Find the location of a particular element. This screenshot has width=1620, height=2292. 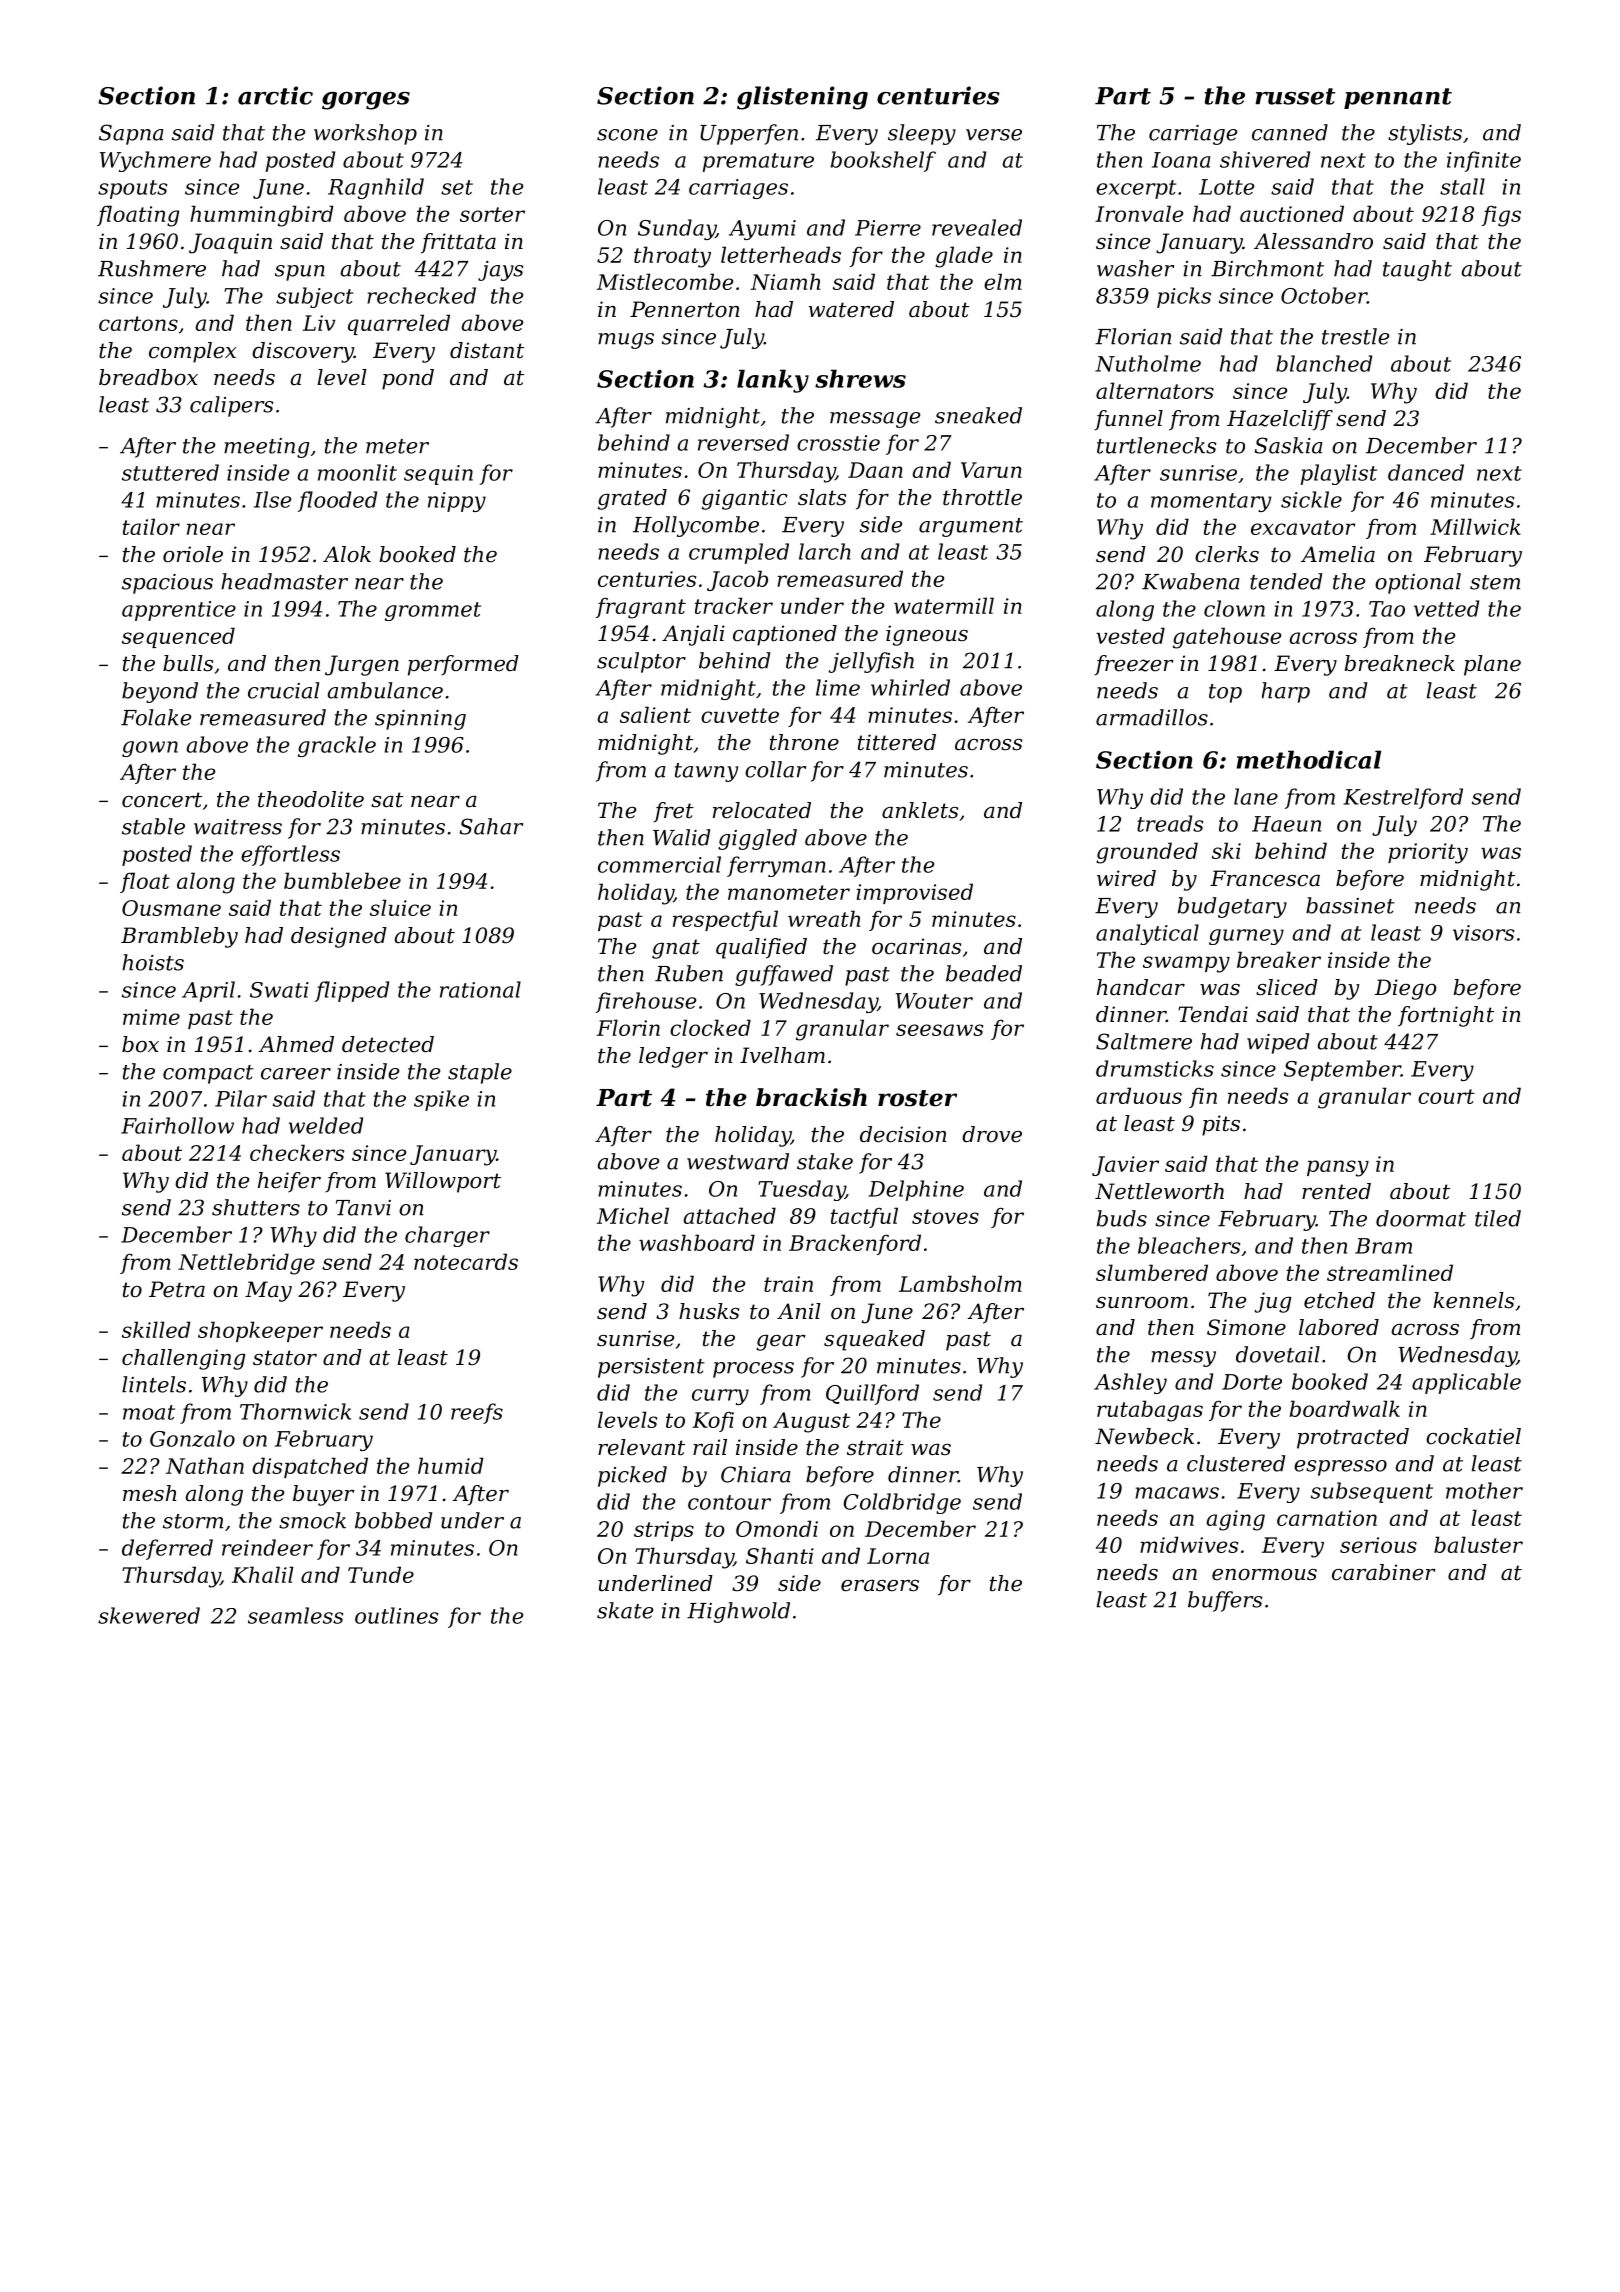

persistent is located at coordinates (651, 1368).
